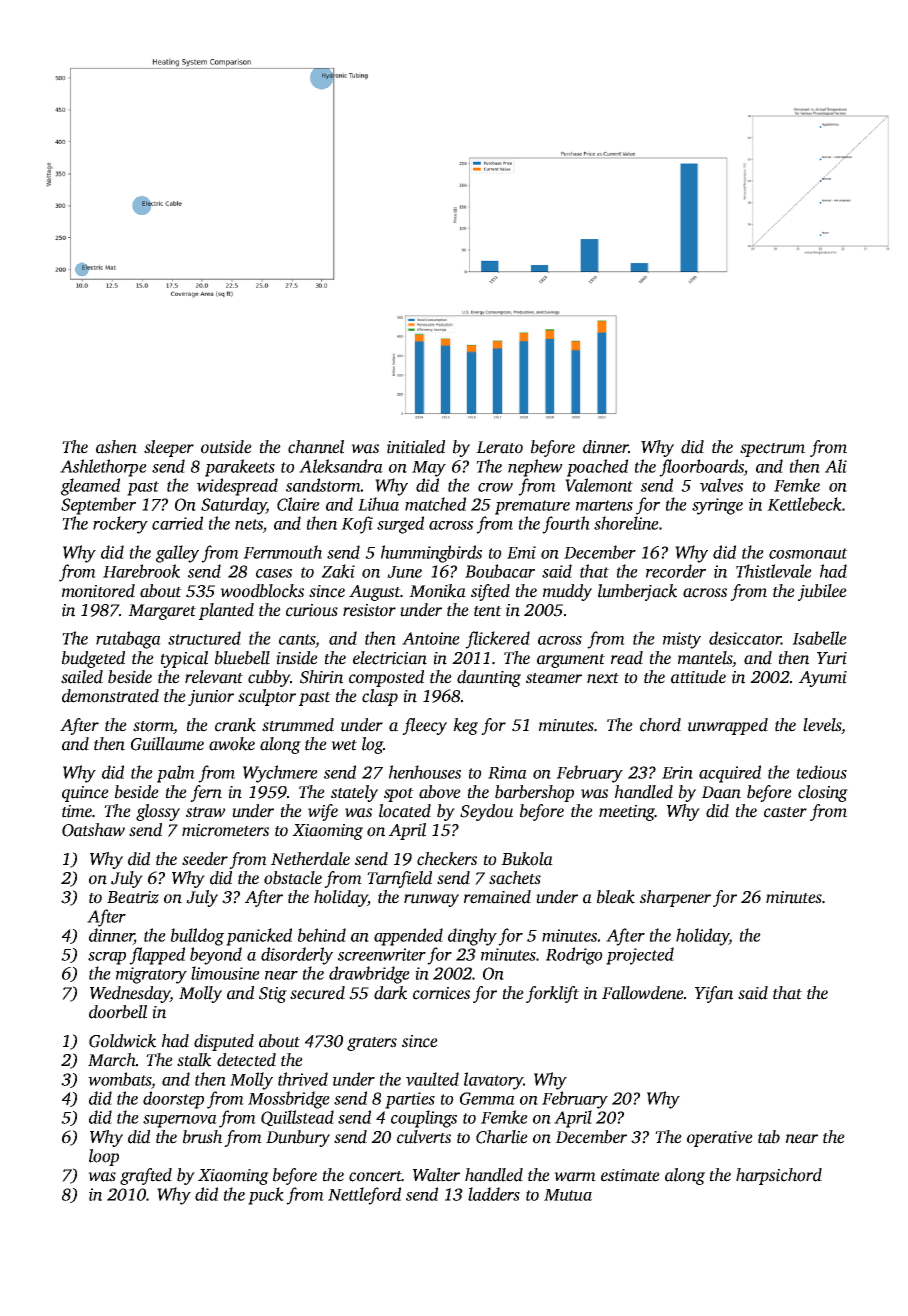 The width and height of the screenshot is (908, 1316). I want to click on forklift, so click(552, 994).
